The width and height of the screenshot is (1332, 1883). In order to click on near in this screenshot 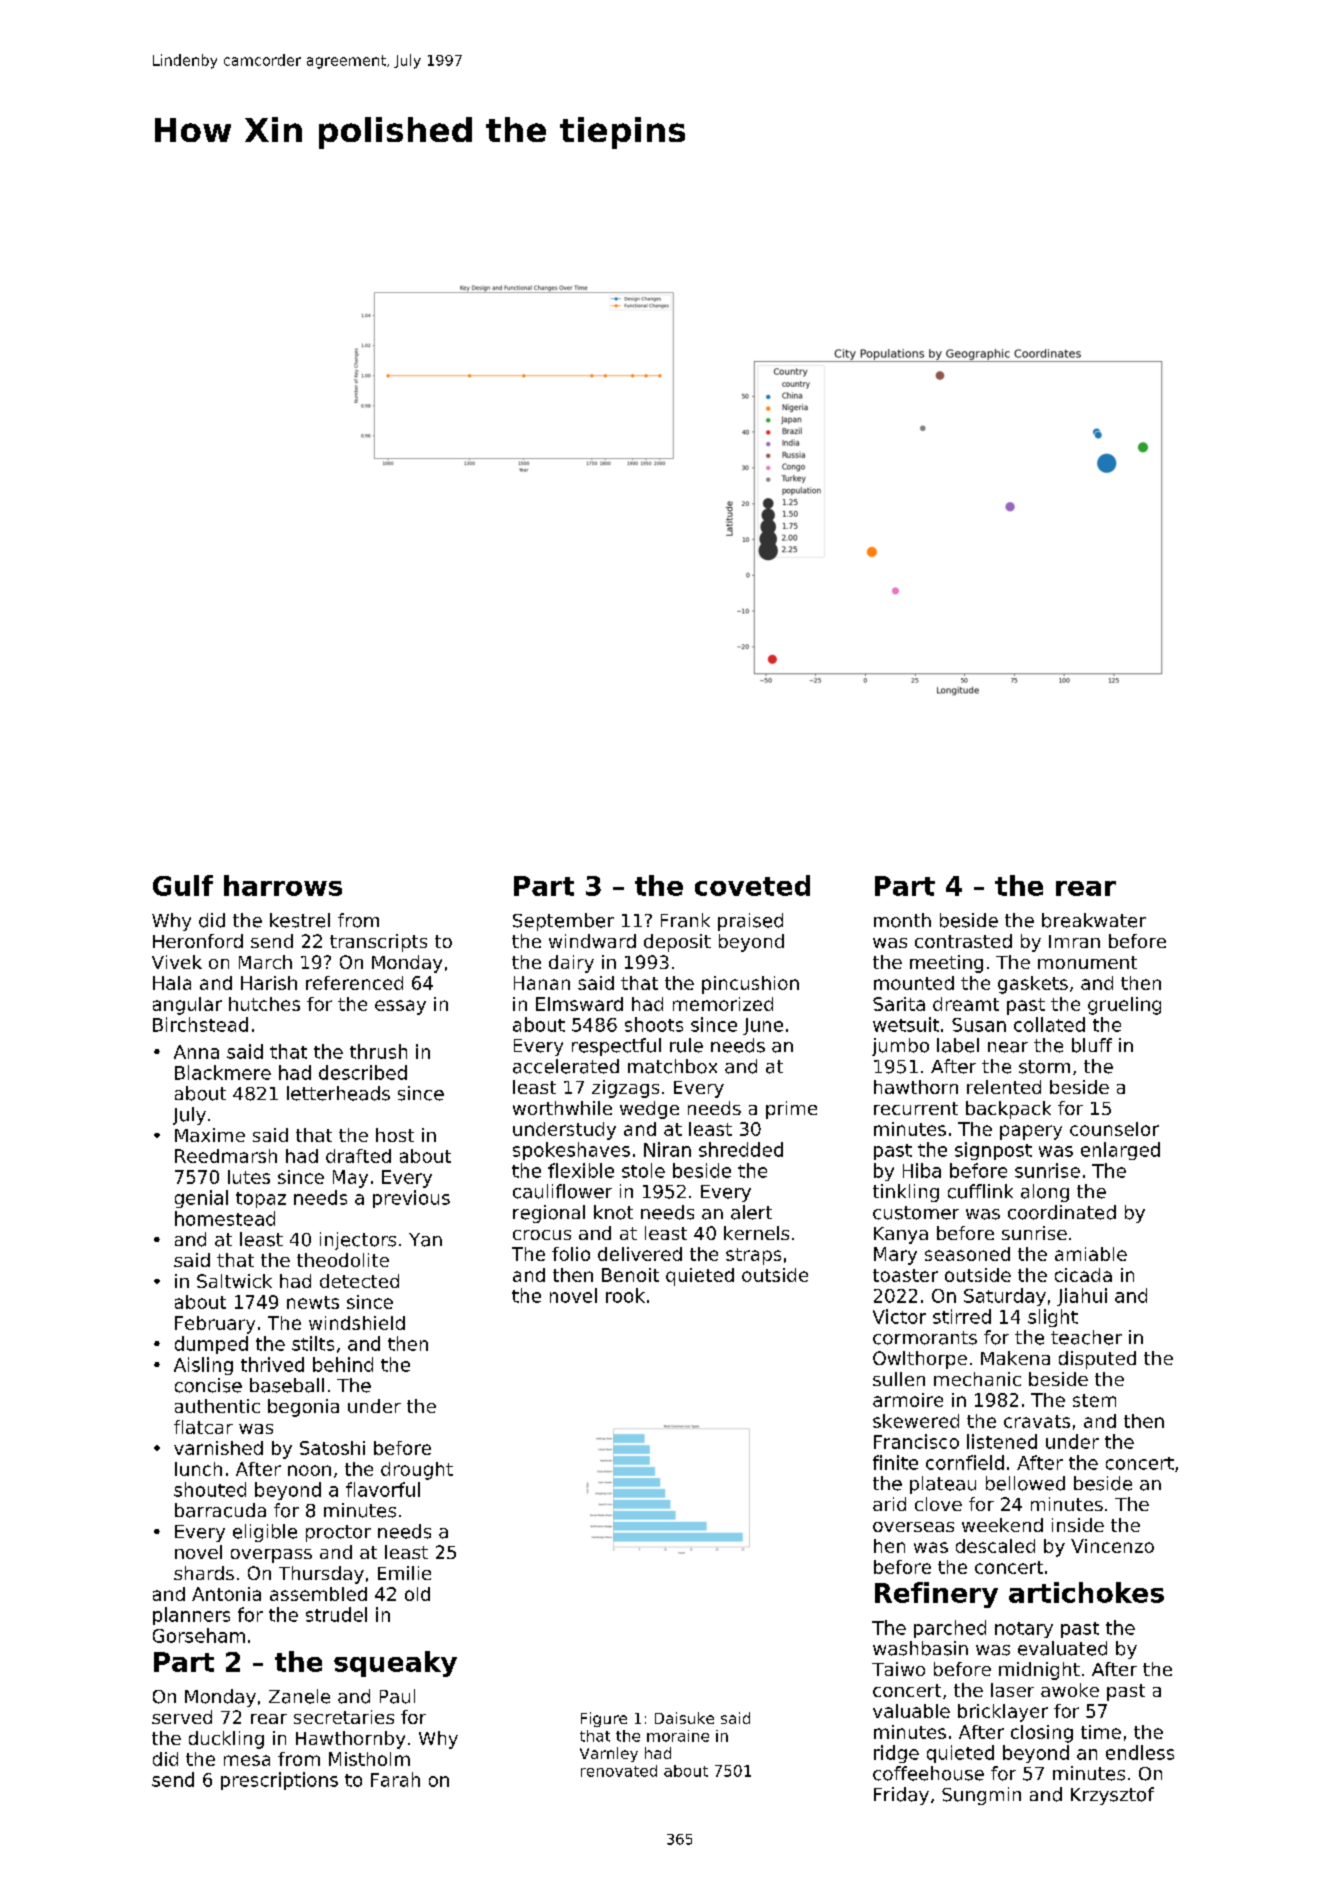, I will do `click(1008, 1047)`.
